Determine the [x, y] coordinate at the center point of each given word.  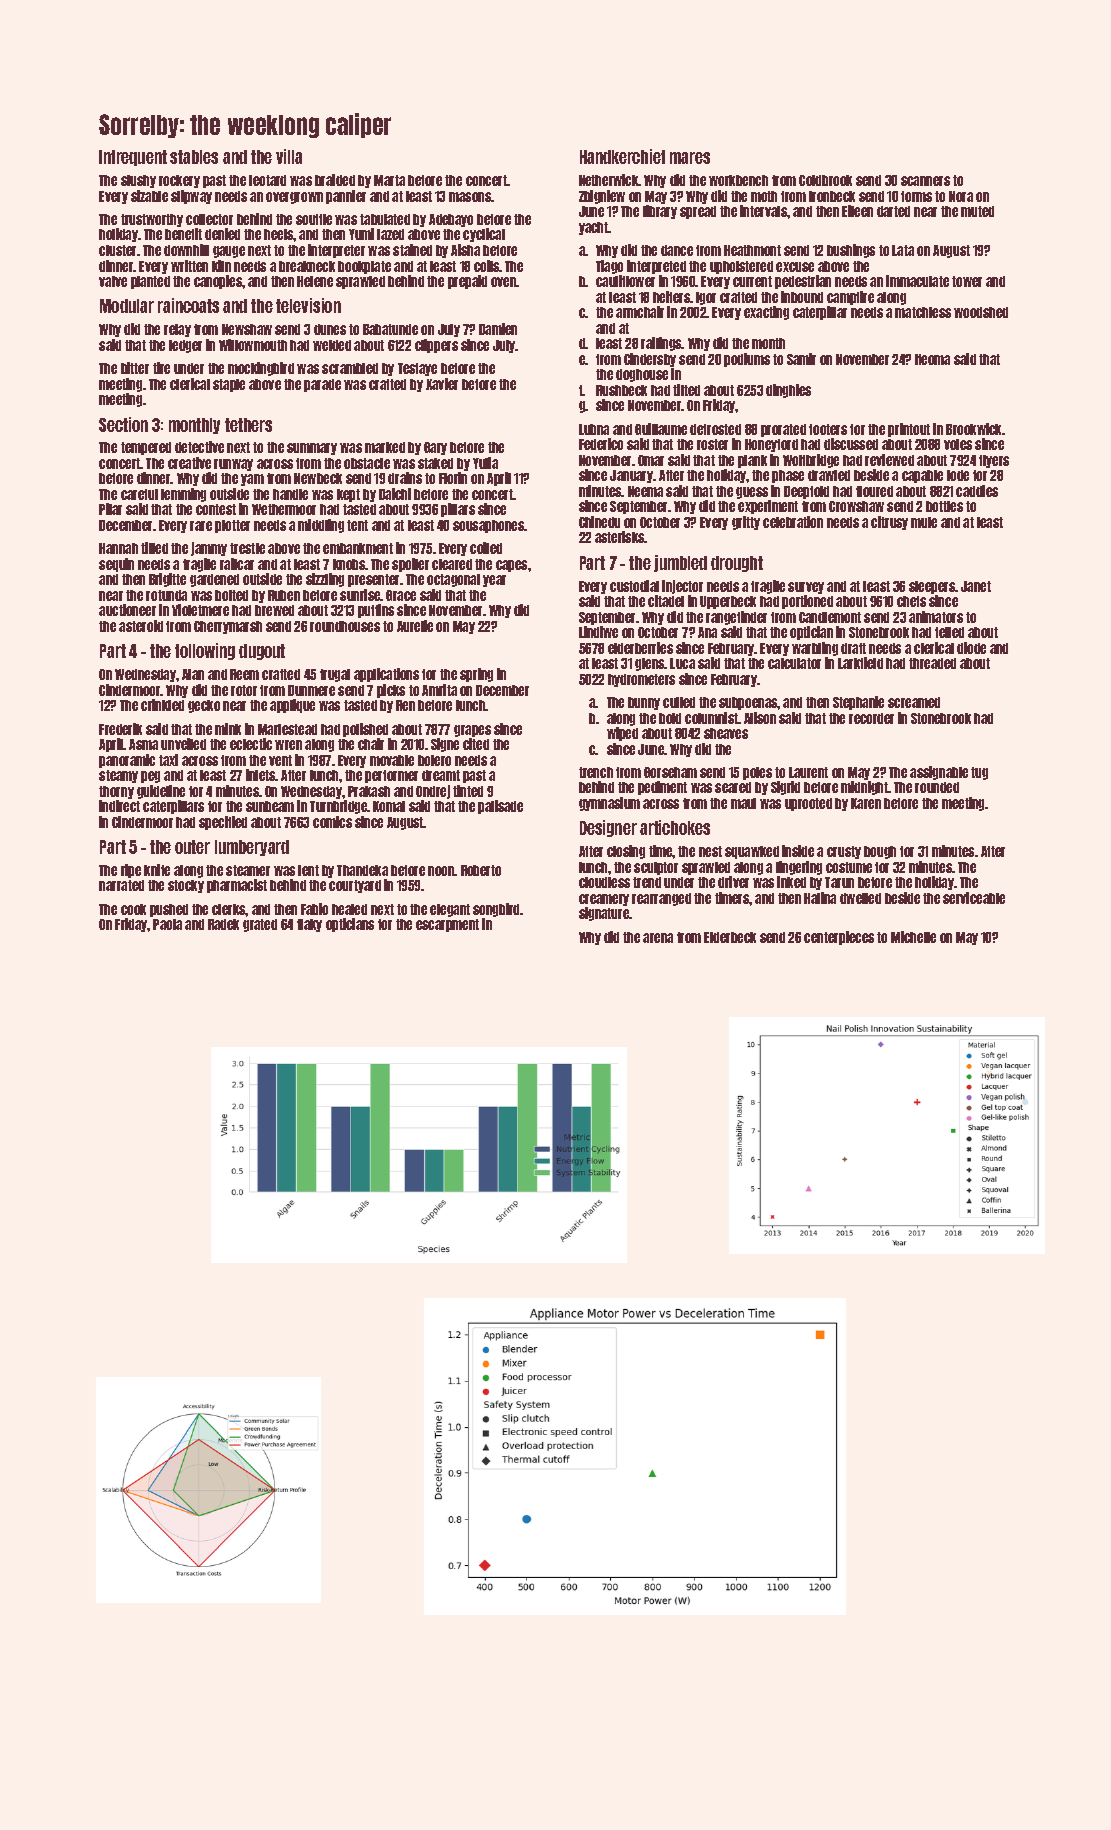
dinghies [788, 391]
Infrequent [133, 158]
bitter [135, 368]
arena [658, 938]
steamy [118, 776]
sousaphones [488, 526]
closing [626, 852]
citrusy [889, 523]
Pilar [110, 509]
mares [690, 158]
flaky [309, 925]
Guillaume [661, 429]
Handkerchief [622, 156]
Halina [820, 898]
